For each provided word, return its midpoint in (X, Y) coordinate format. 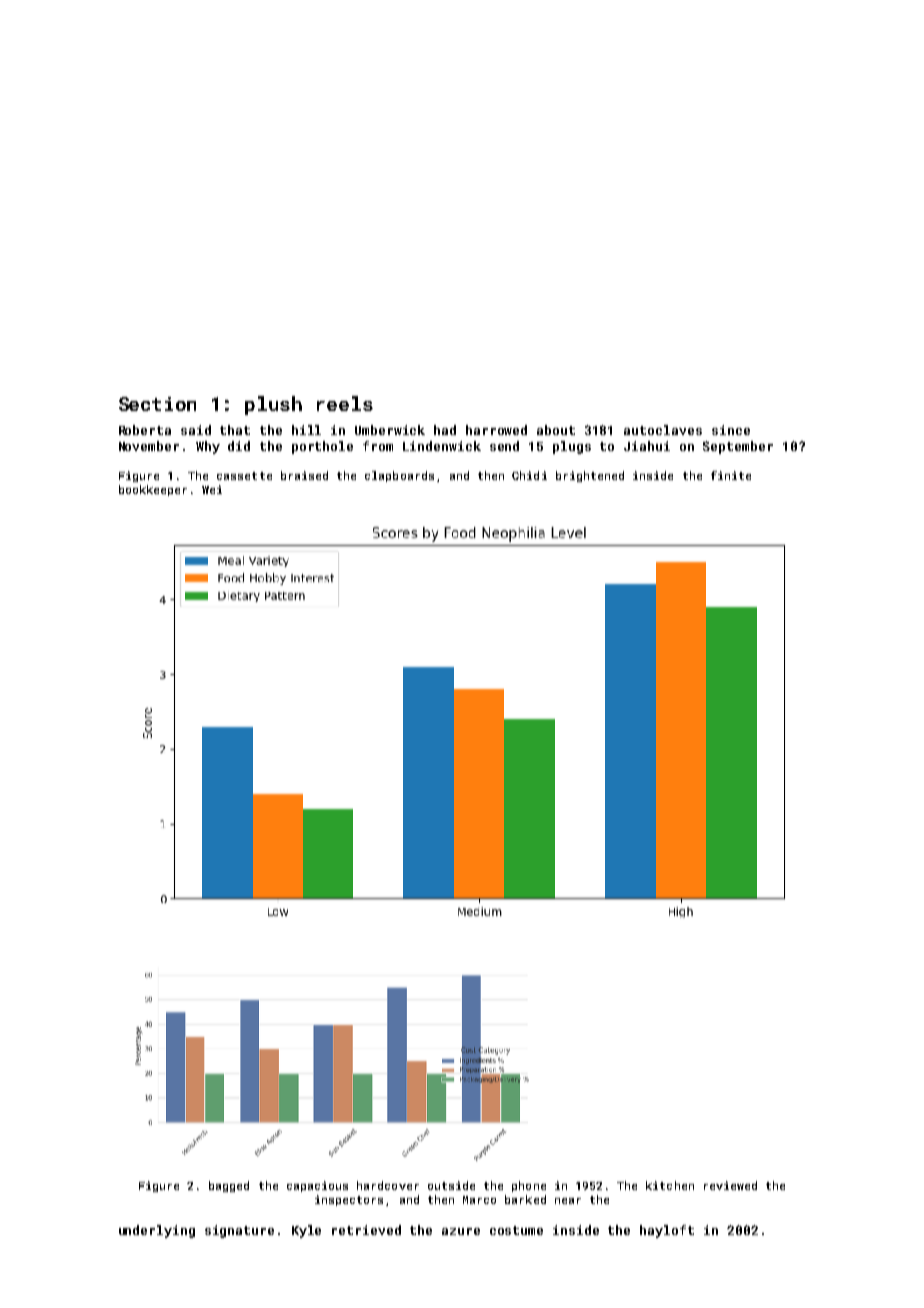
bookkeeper (153, 490)
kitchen (670, 1185)
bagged (229, 1186)
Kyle (306, 1231)
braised (304, 475)
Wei (212, 489)
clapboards (399, 476)
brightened (590, 476)
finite (731, 475)
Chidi (529, 475)
